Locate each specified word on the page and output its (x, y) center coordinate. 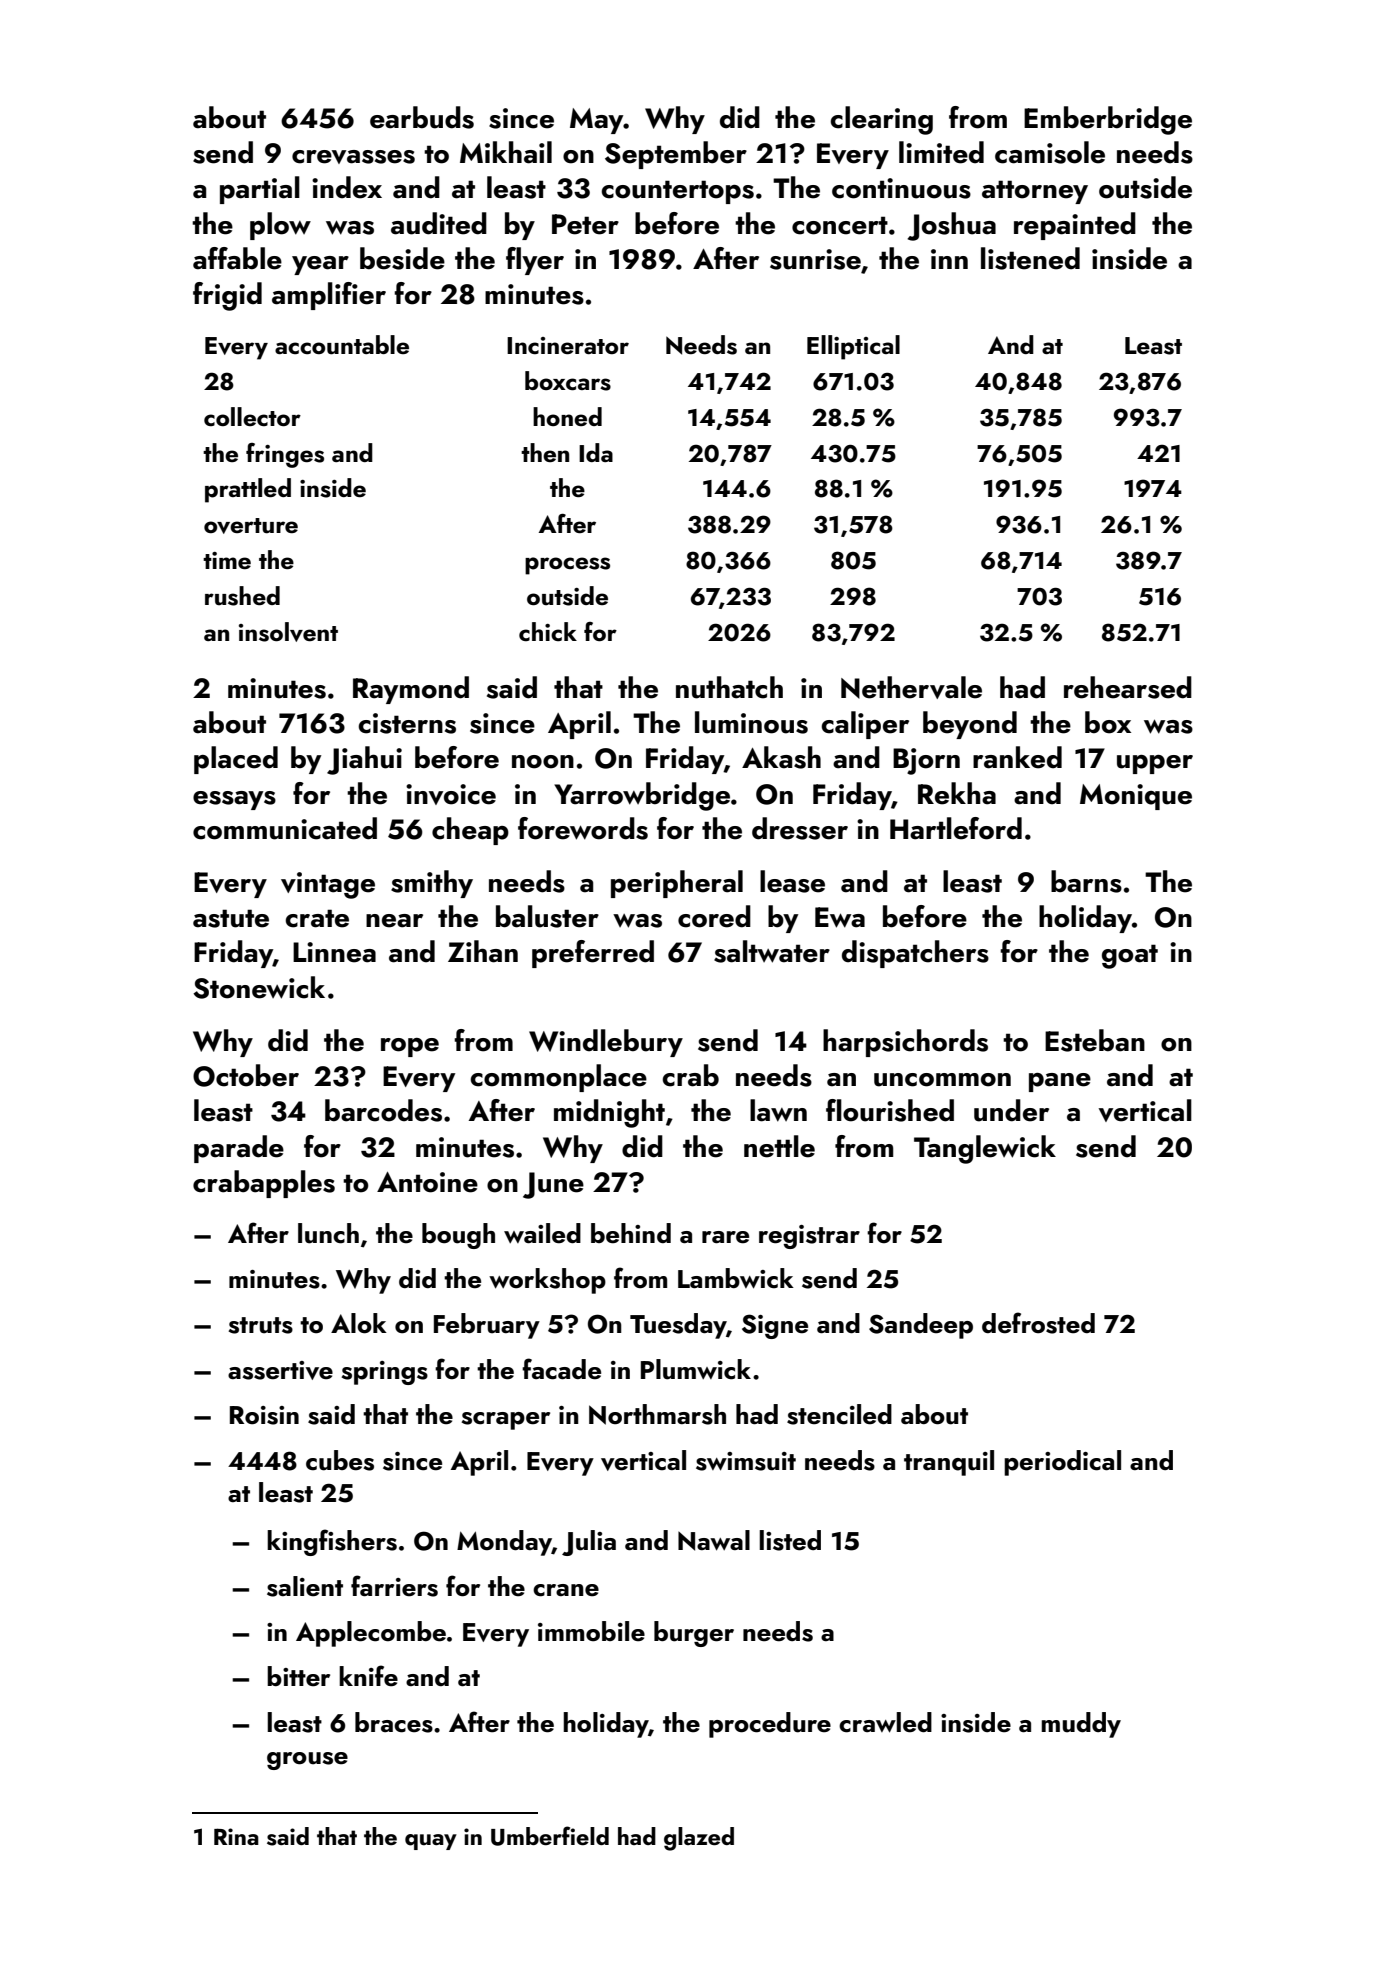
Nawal (714, 1540)
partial (260, 190)
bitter (298, 1676)
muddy (1081, 1725)
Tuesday (678, 1326)
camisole (1050, 152)
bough (458, 1236)
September (676, 155)
